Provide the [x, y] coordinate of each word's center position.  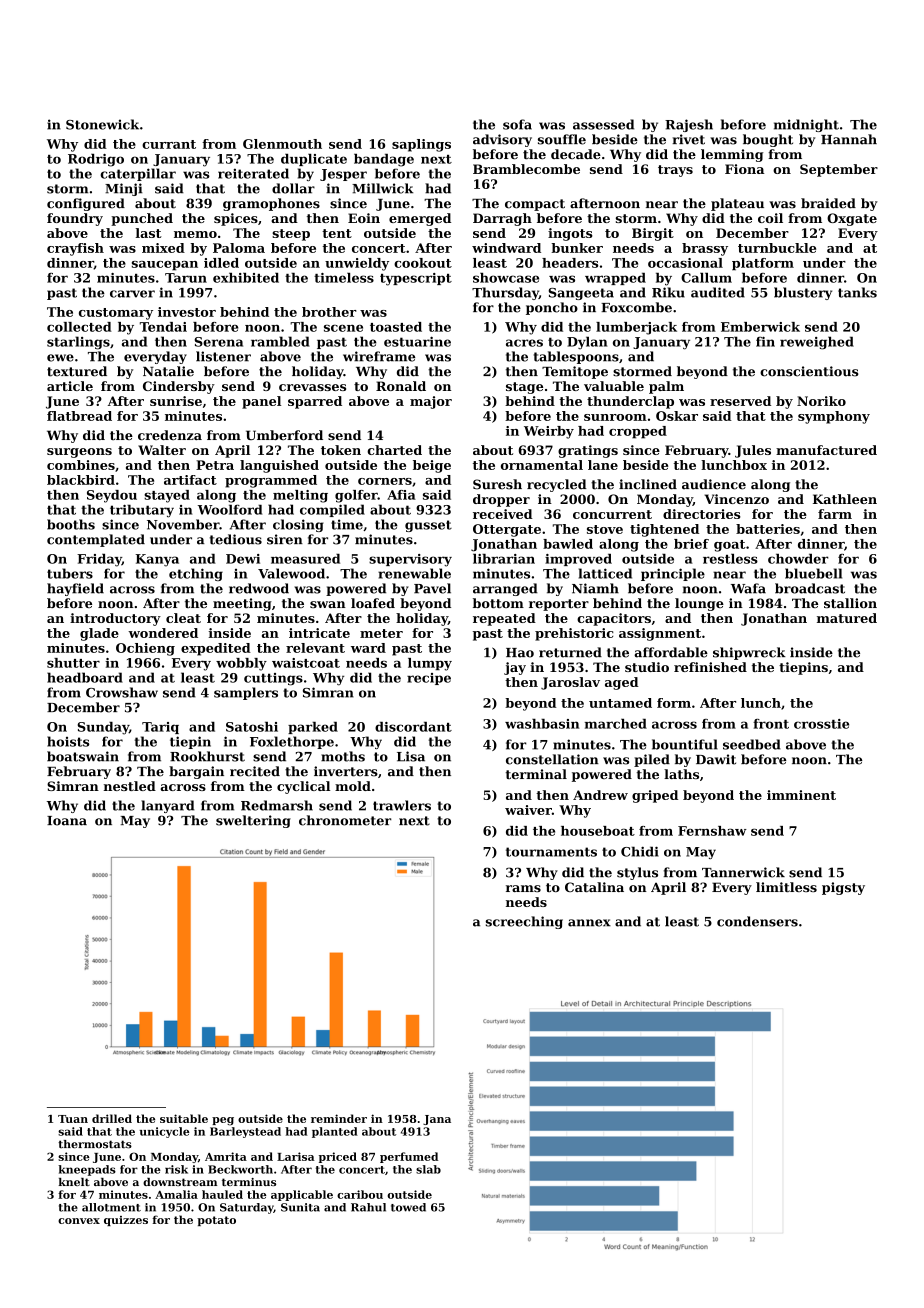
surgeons [79, 453]
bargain [196, 772]
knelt [74, 1182]
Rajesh [689, 125]
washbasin [542, 724]
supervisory [410, 560]
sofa [517, 124]
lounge [699, 604]
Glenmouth [282, 144]
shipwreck [749, 653]
